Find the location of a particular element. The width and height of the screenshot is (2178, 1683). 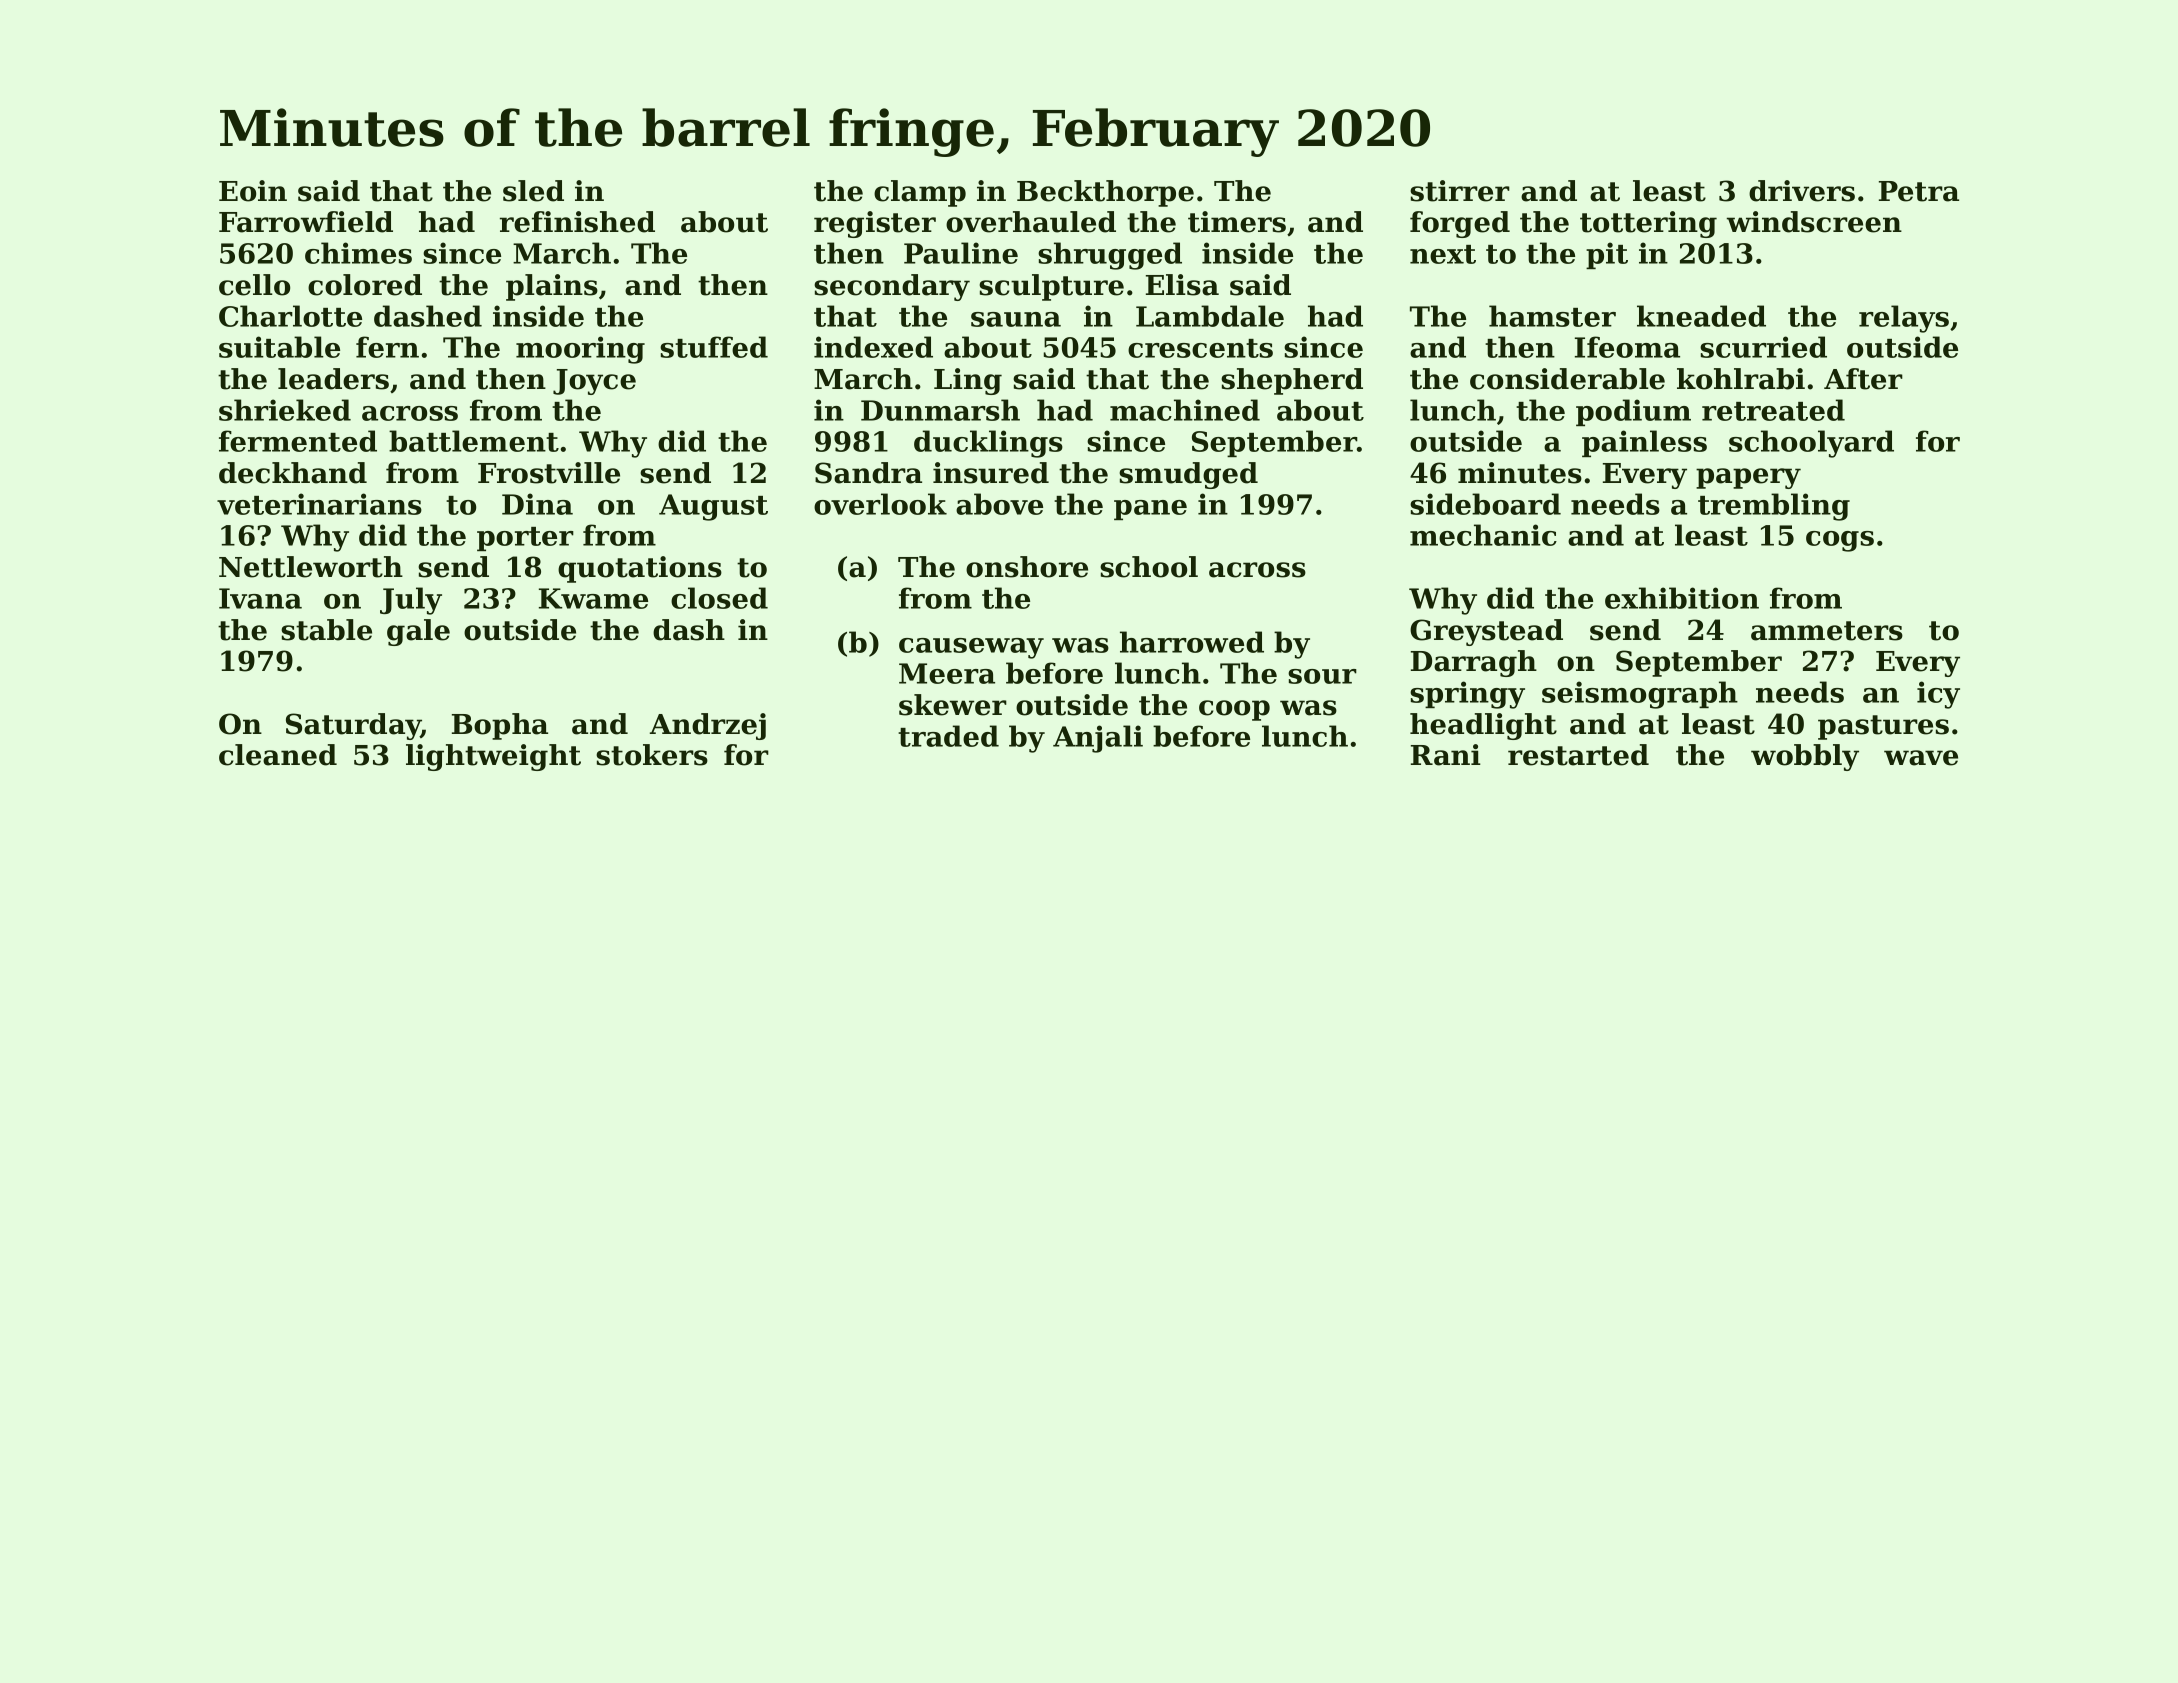

smudged is located at coordinates (1188, 475).
